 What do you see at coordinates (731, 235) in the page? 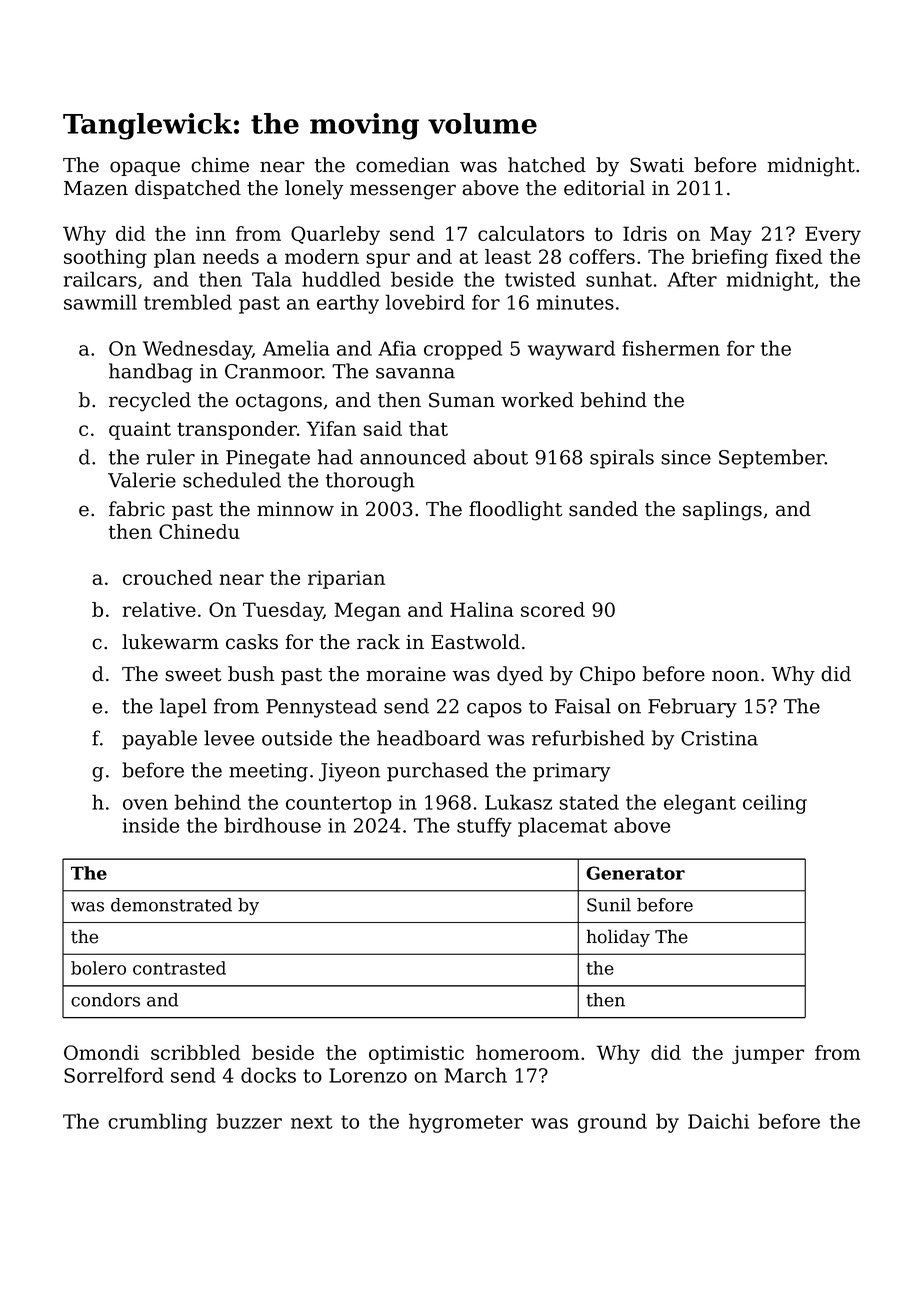
I see `May` at bounding box center [731, 235].
